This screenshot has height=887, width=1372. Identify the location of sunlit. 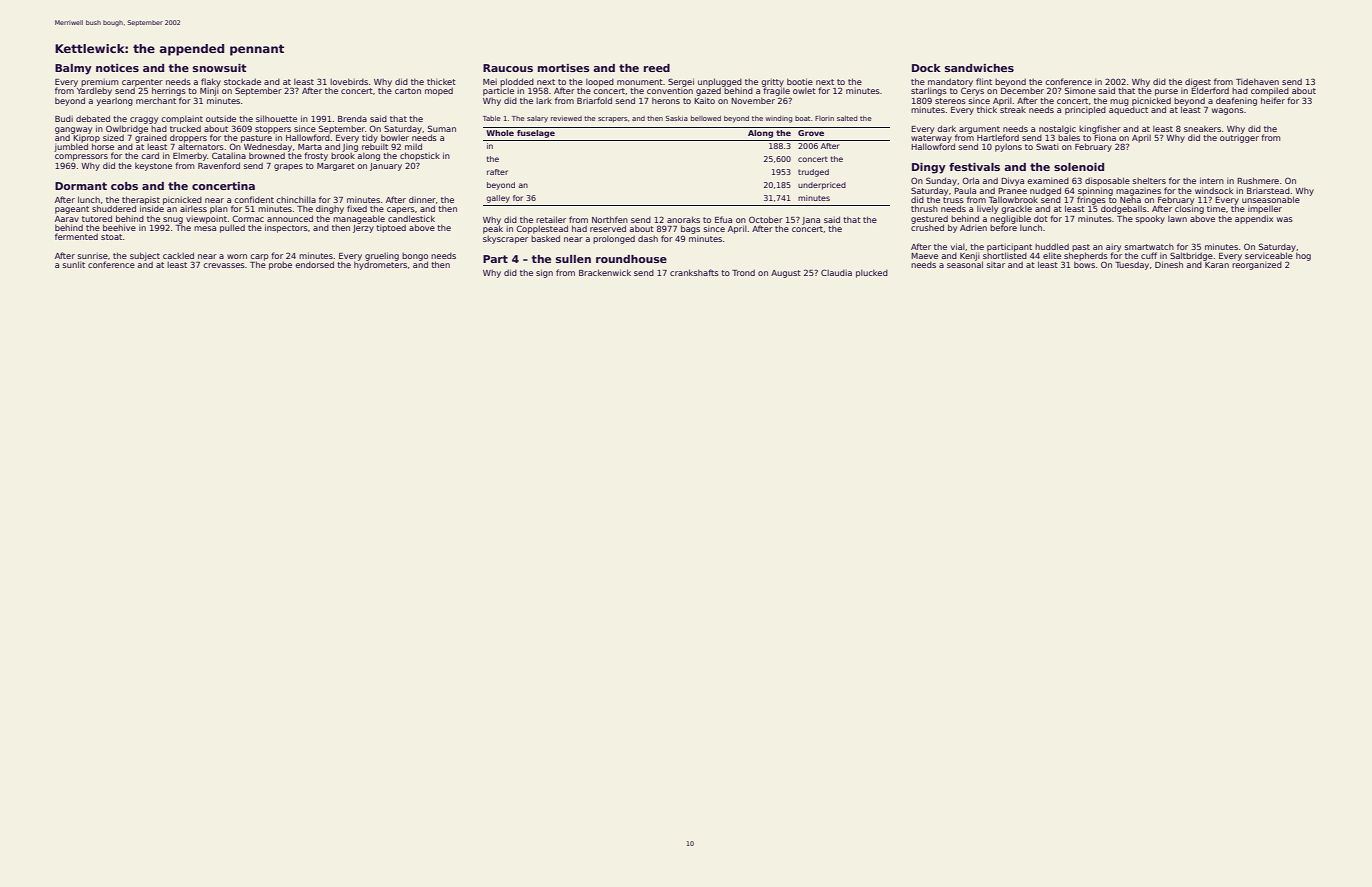
(74, 264).
